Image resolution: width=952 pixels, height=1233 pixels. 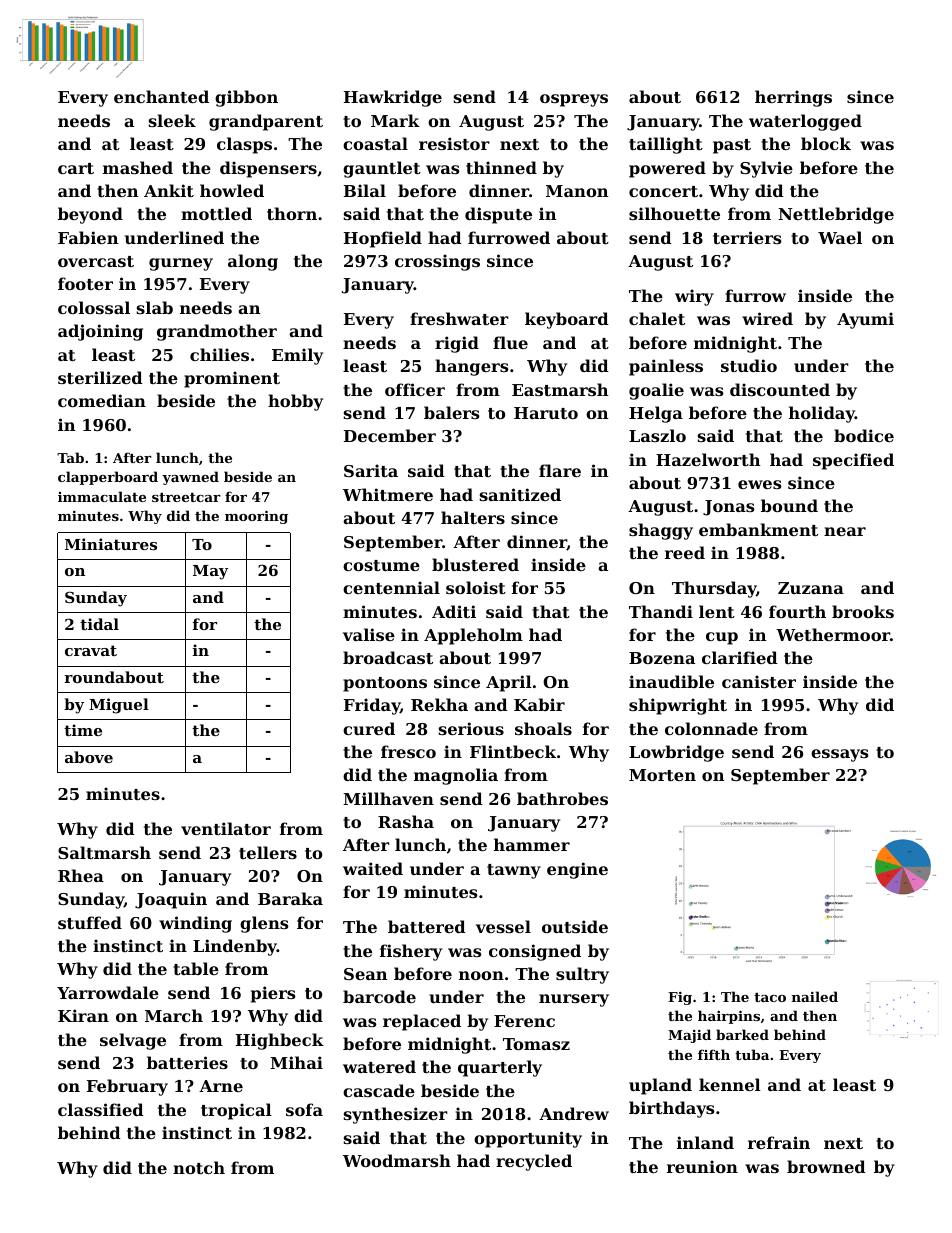 I want to click on Ankit, so click(x=169, y=190).
